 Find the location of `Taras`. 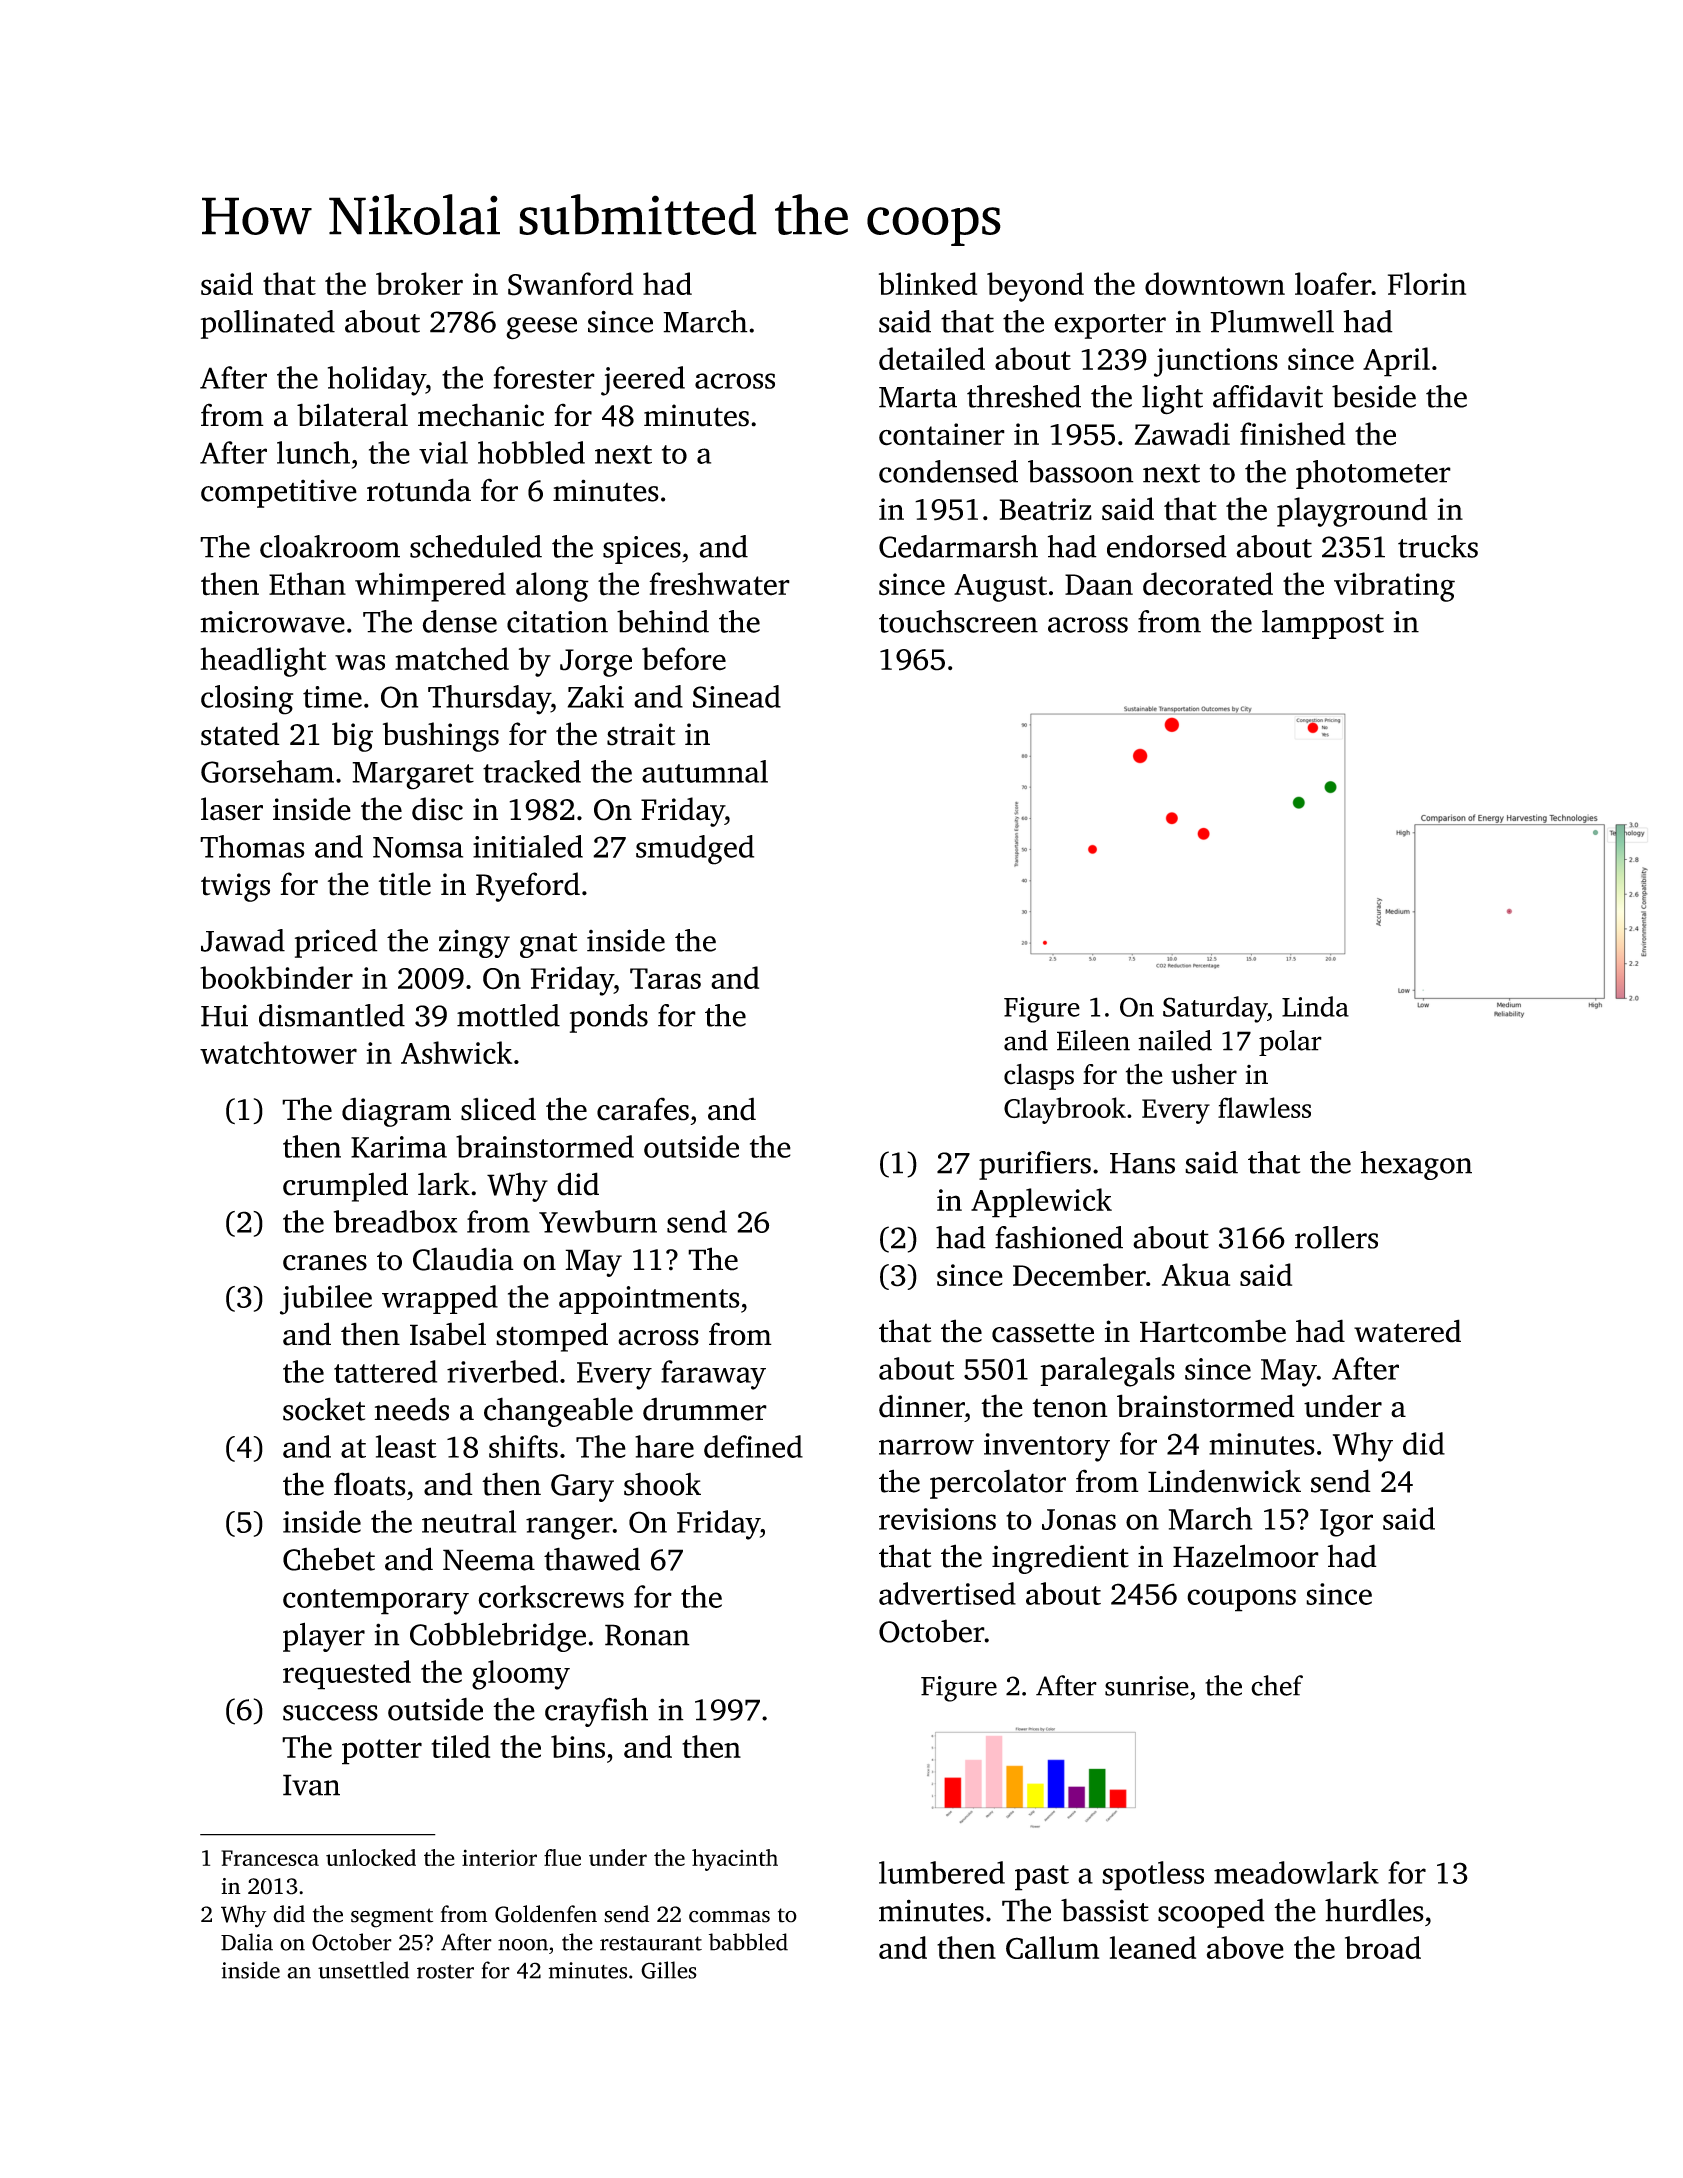

Taras is located at coordinates (665, 978).
